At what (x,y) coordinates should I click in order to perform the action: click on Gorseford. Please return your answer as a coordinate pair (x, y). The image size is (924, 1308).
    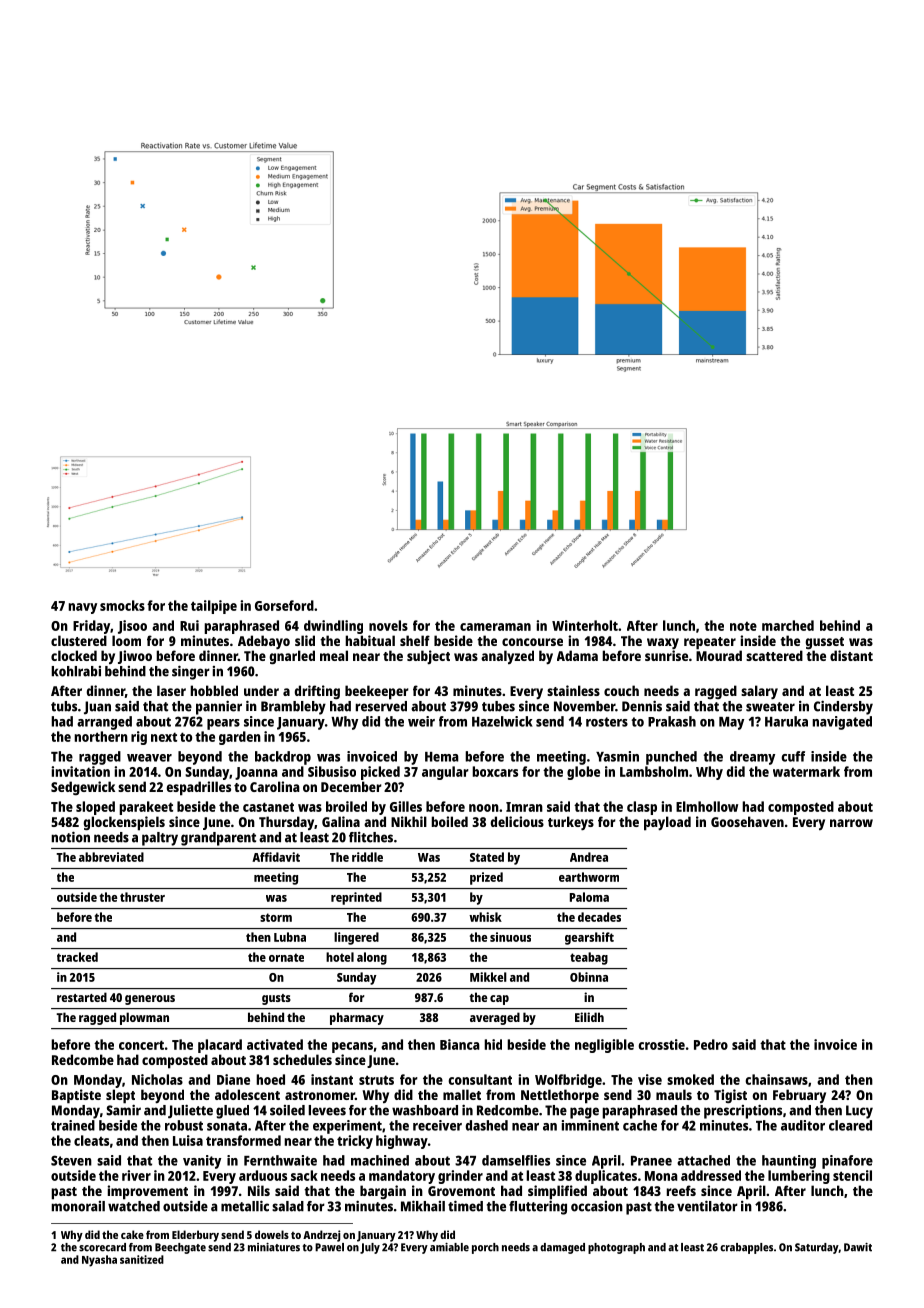
    Looking at the image, I should click on (284, 605).
